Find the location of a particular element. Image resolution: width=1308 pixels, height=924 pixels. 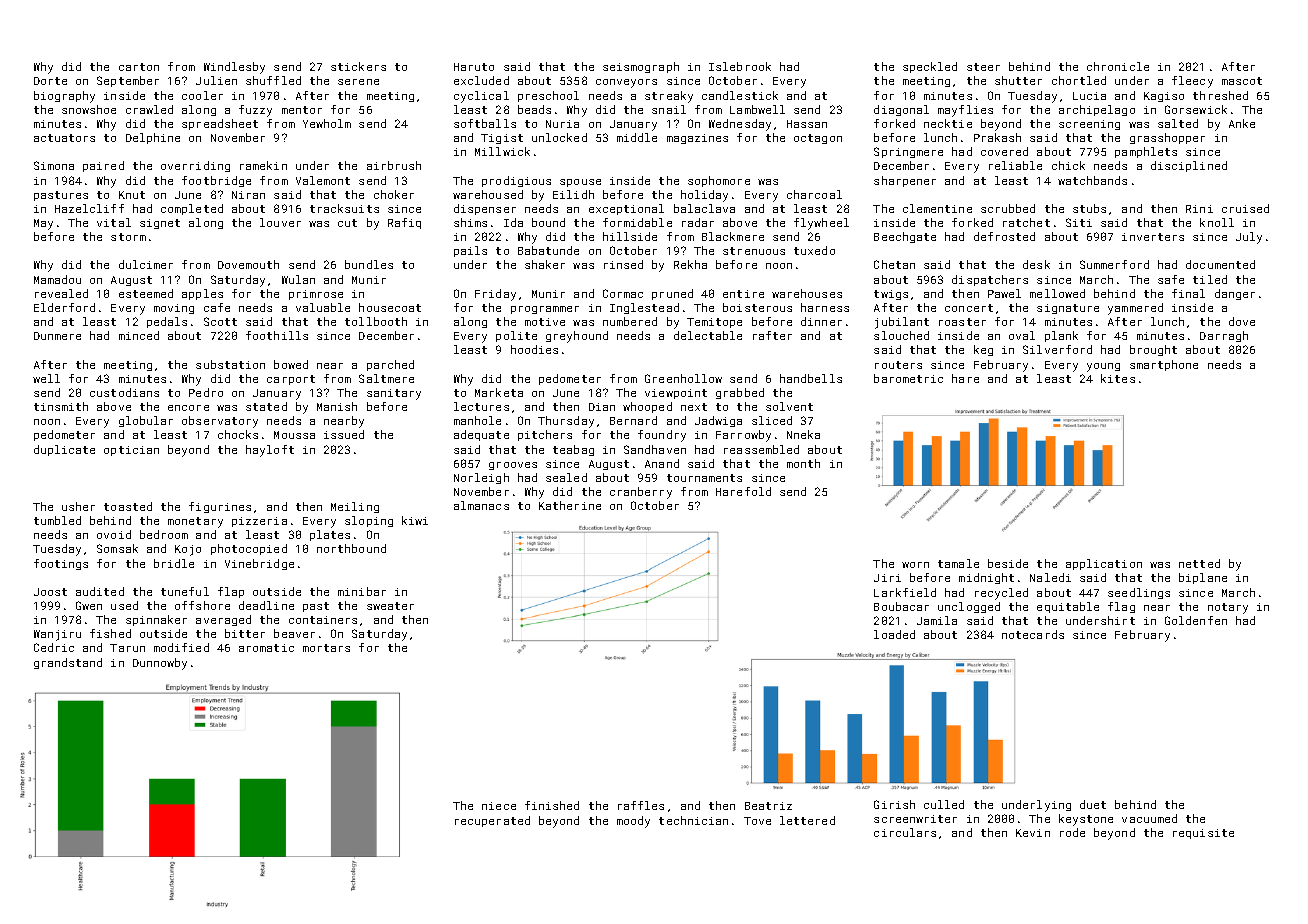

Manish is located at coordinates (337, 406).
